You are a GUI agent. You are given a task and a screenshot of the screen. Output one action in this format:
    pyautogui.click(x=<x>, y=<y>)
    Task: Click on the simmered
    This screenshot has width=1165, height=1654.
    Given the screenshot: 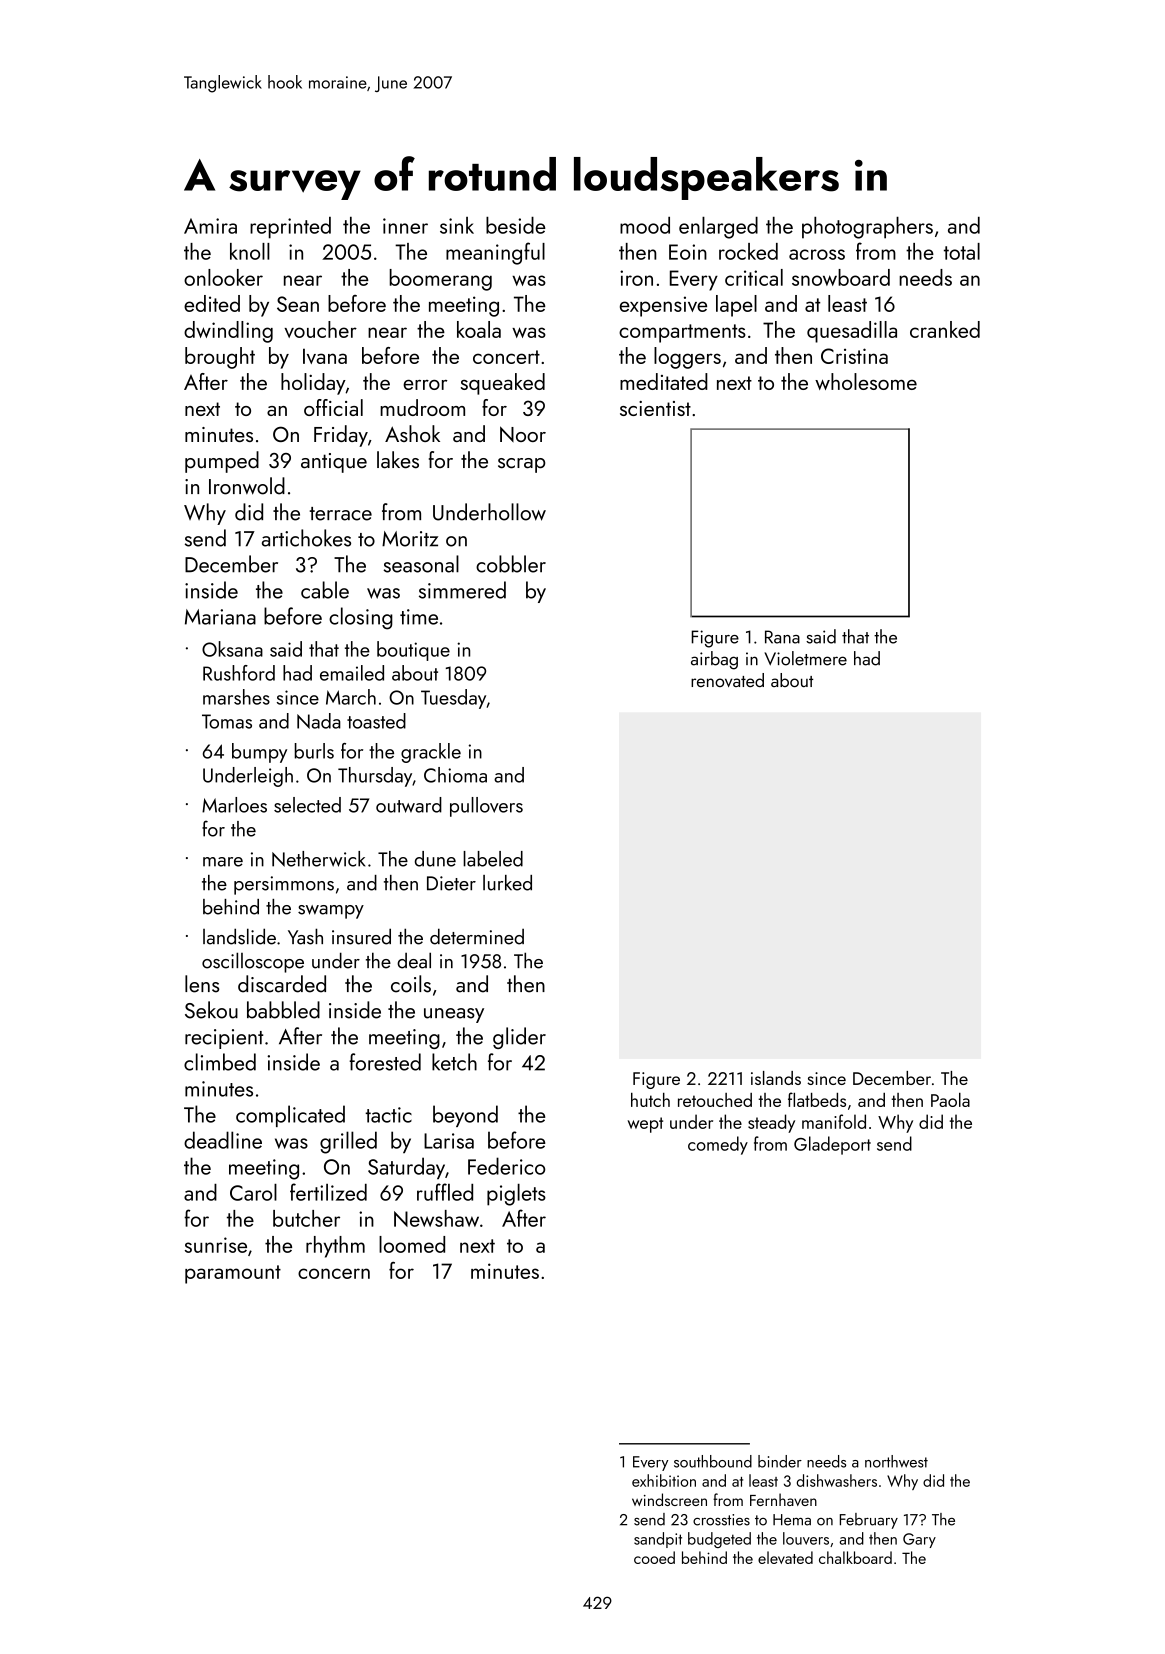 What is the action you would take?
    pyautogui.click(x=462, y=590)
